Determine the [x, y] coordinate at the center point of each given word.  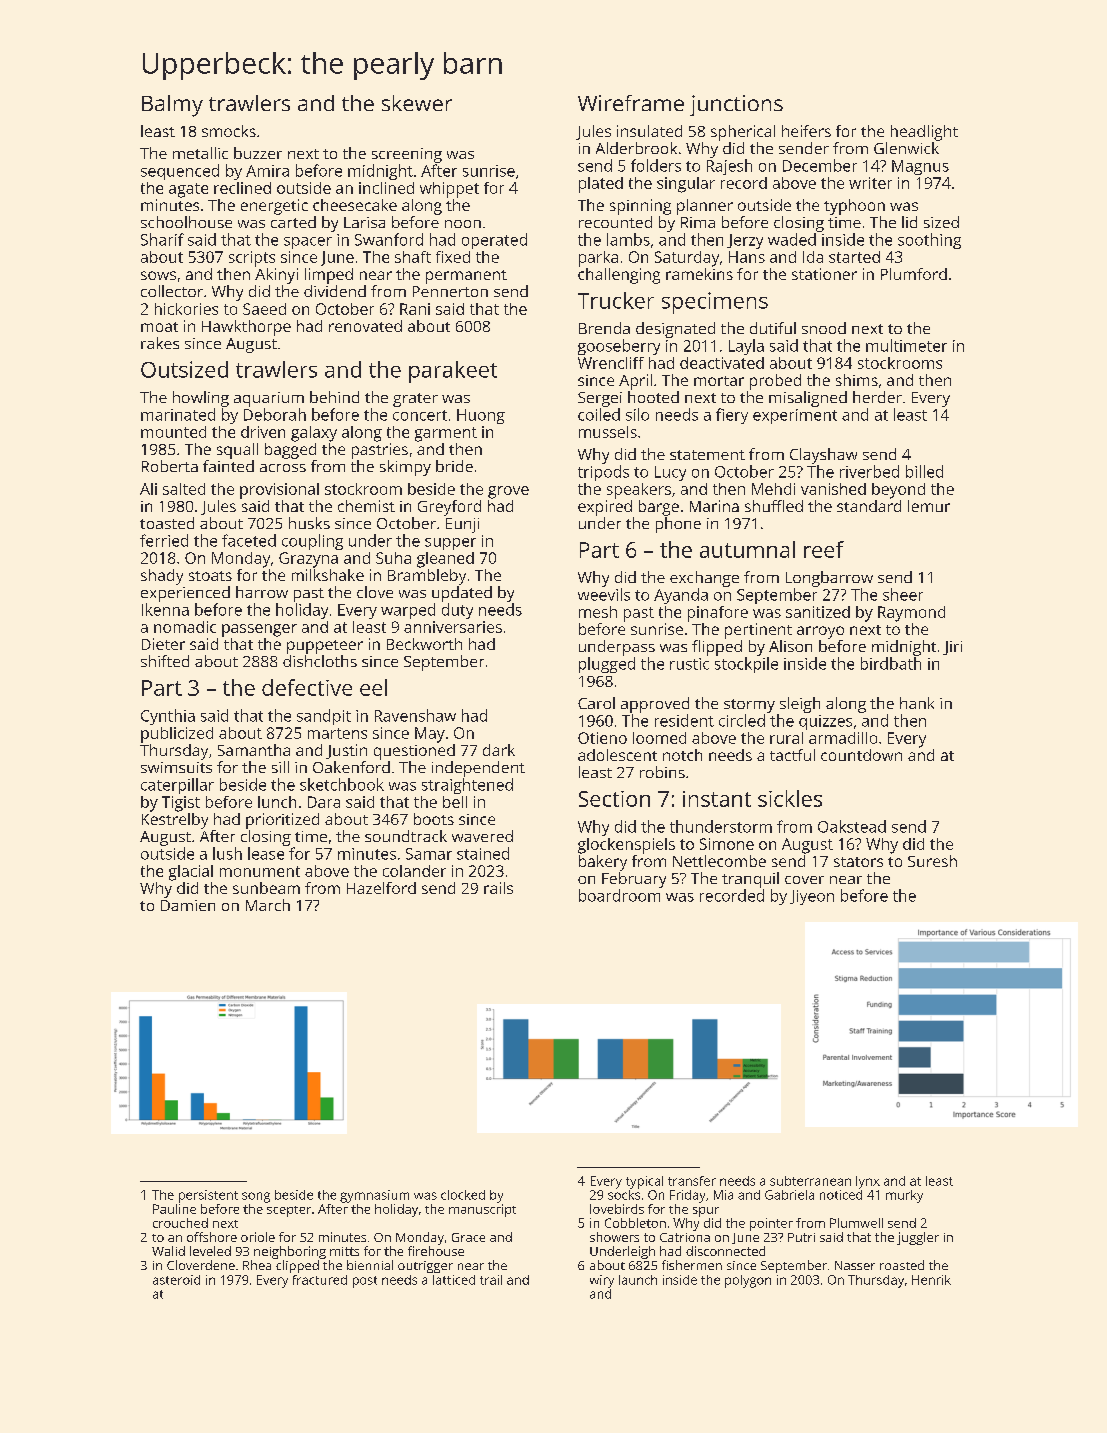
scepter [289, 1211]
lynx [868, 1182]
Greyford [449, 508]
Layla [746, 347]
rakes [160, 343]
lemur [929, 506]
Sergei [600, 399]
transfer [692, 1181]
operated [494, 241]
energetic [274, 207]
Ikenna [165, 609]
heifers [806, 131]
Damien [188, 905]
